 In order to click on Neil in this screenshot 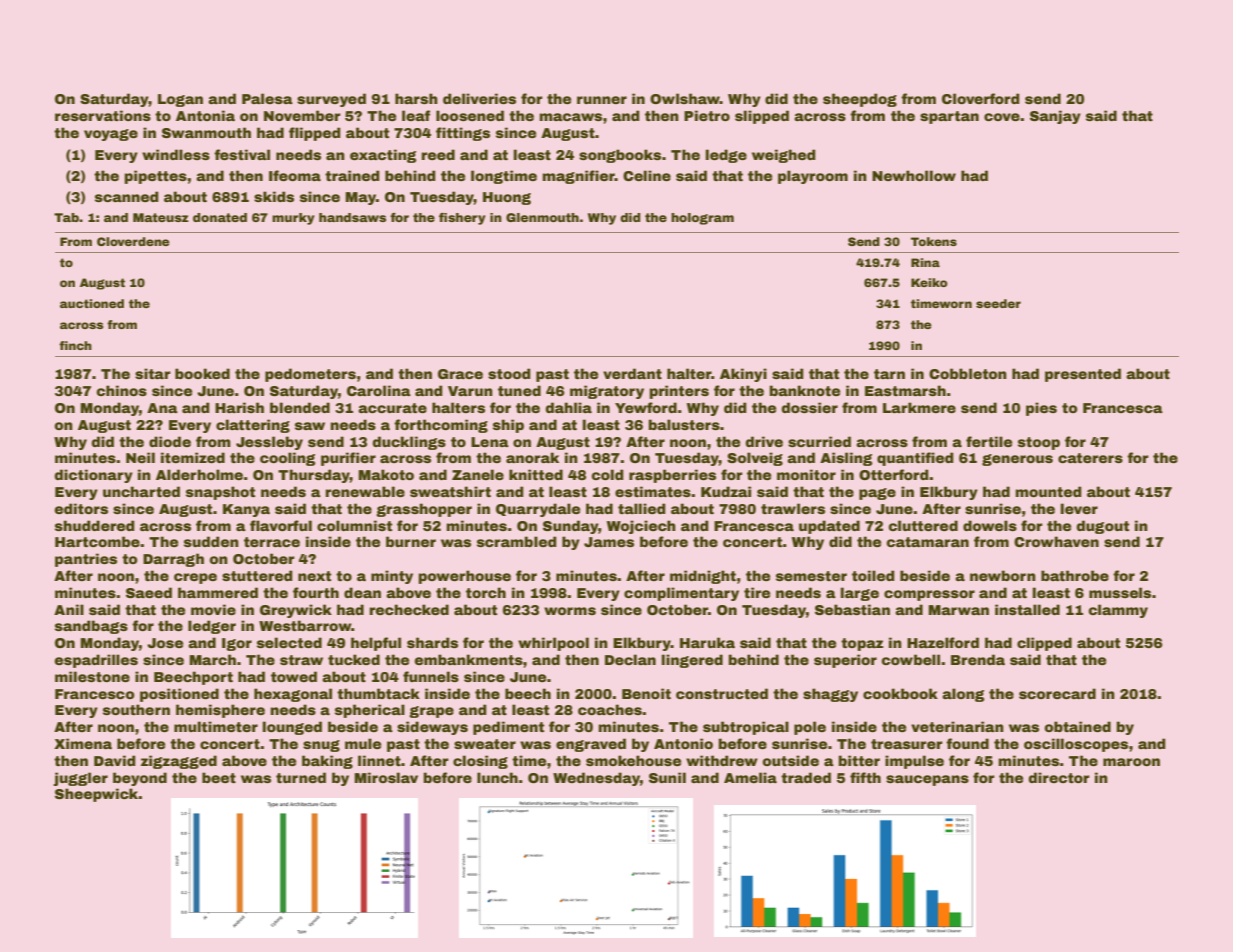, I will do `click(140, 457)`.
